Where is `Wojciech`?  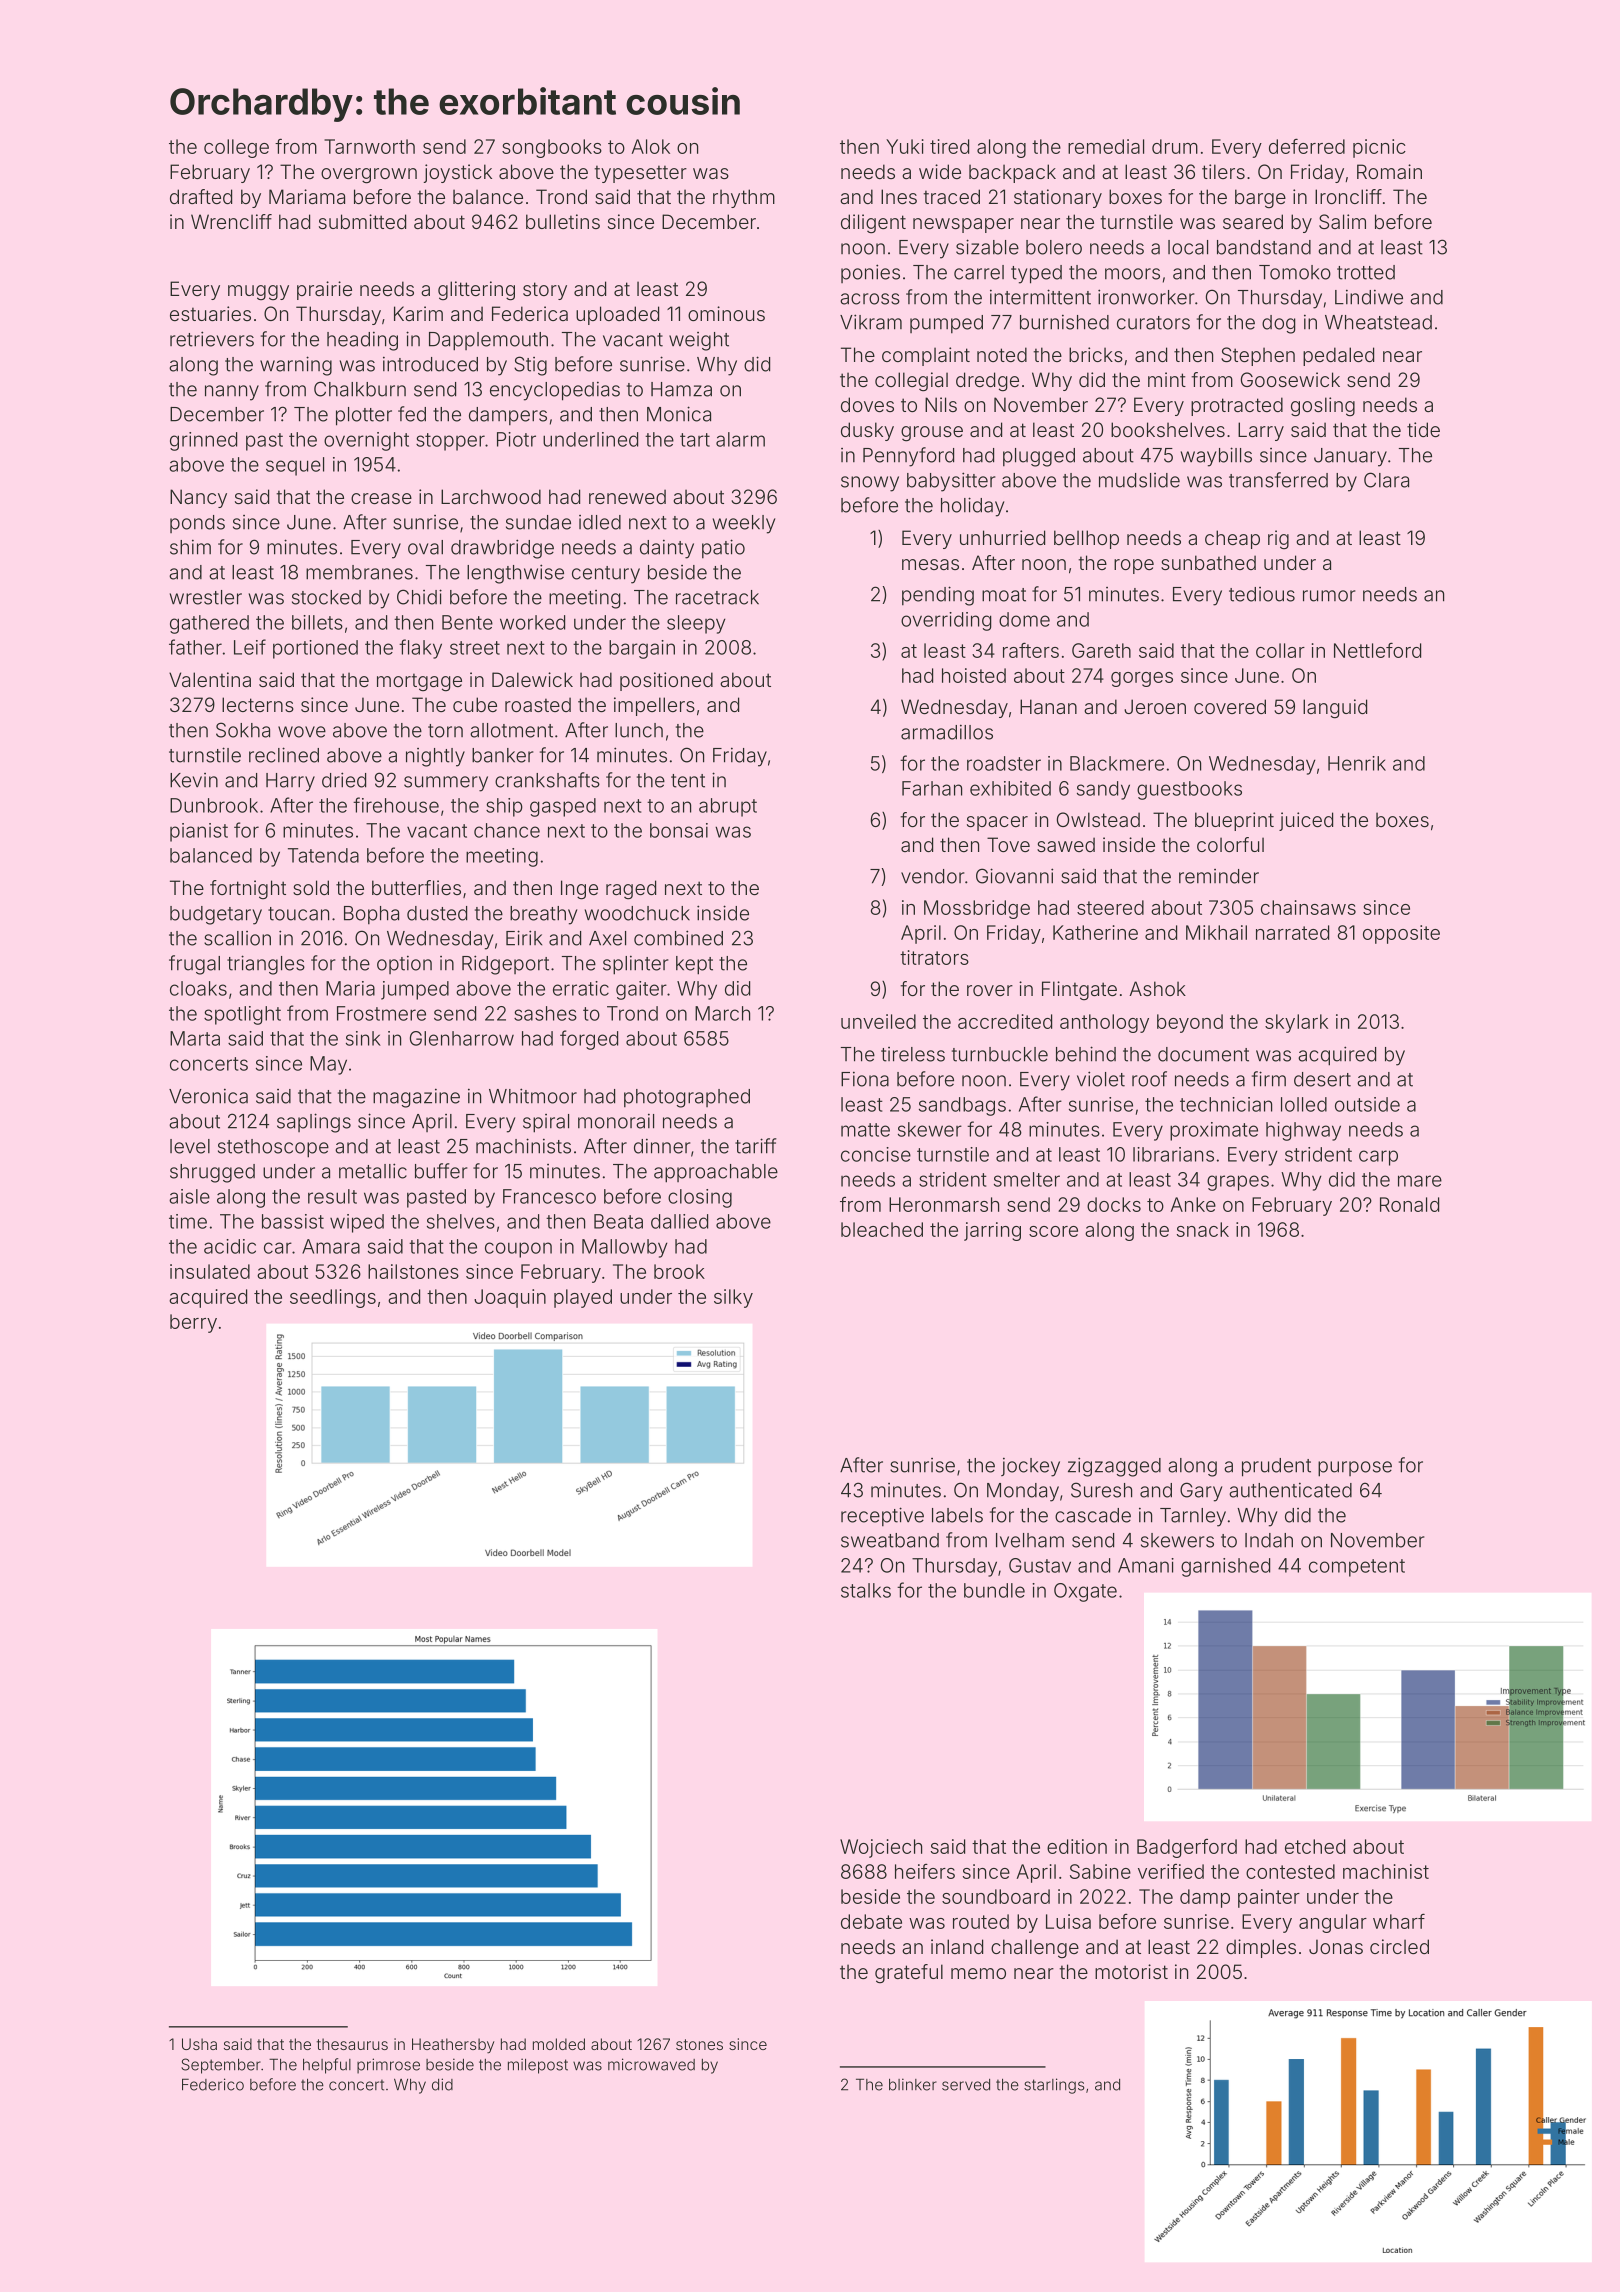
Wojciech is located at coordinates (881, 1848).
